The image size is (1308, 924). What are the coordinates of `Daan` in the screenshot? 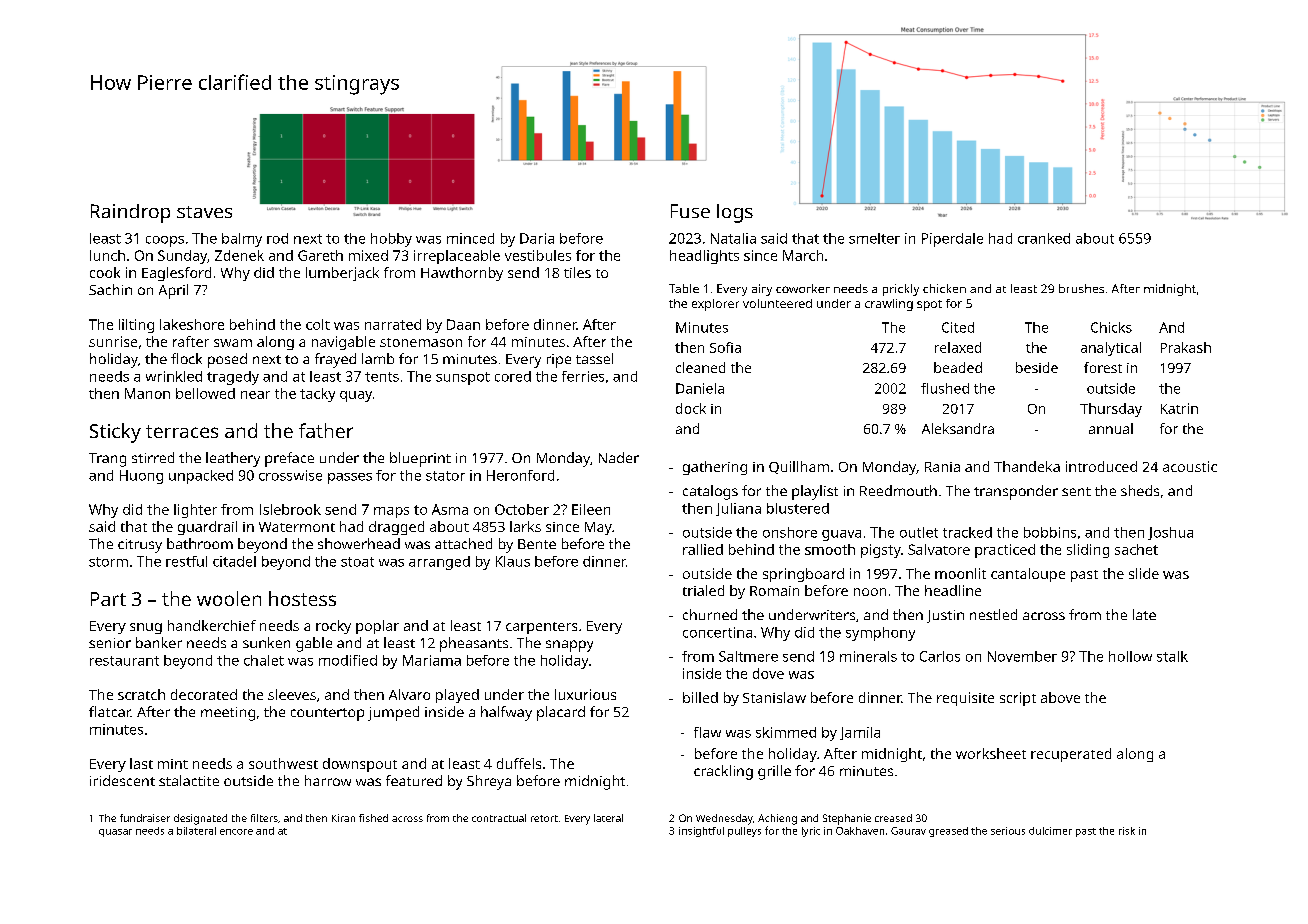 It's located at (463, 324).
